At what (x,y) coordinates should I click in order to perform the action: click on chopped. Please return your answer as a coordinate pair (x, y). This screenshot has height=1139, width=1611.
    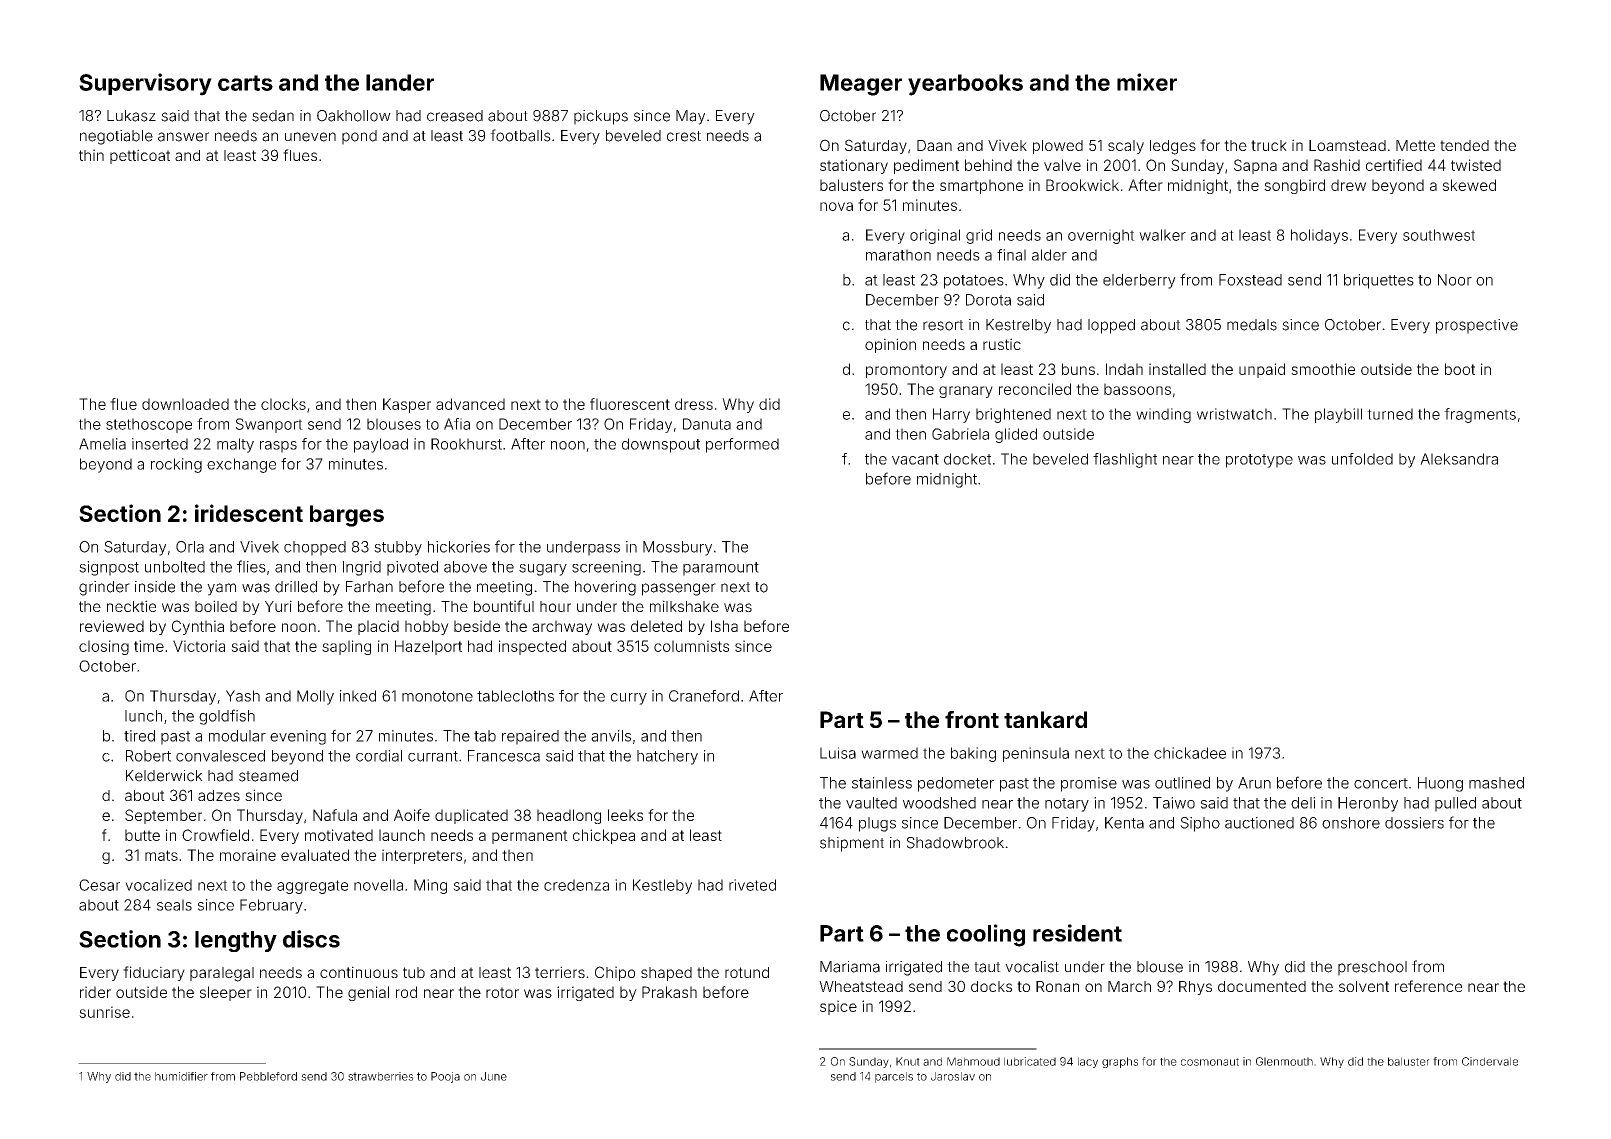
    Looking at the image, I should click on (315, 548).
